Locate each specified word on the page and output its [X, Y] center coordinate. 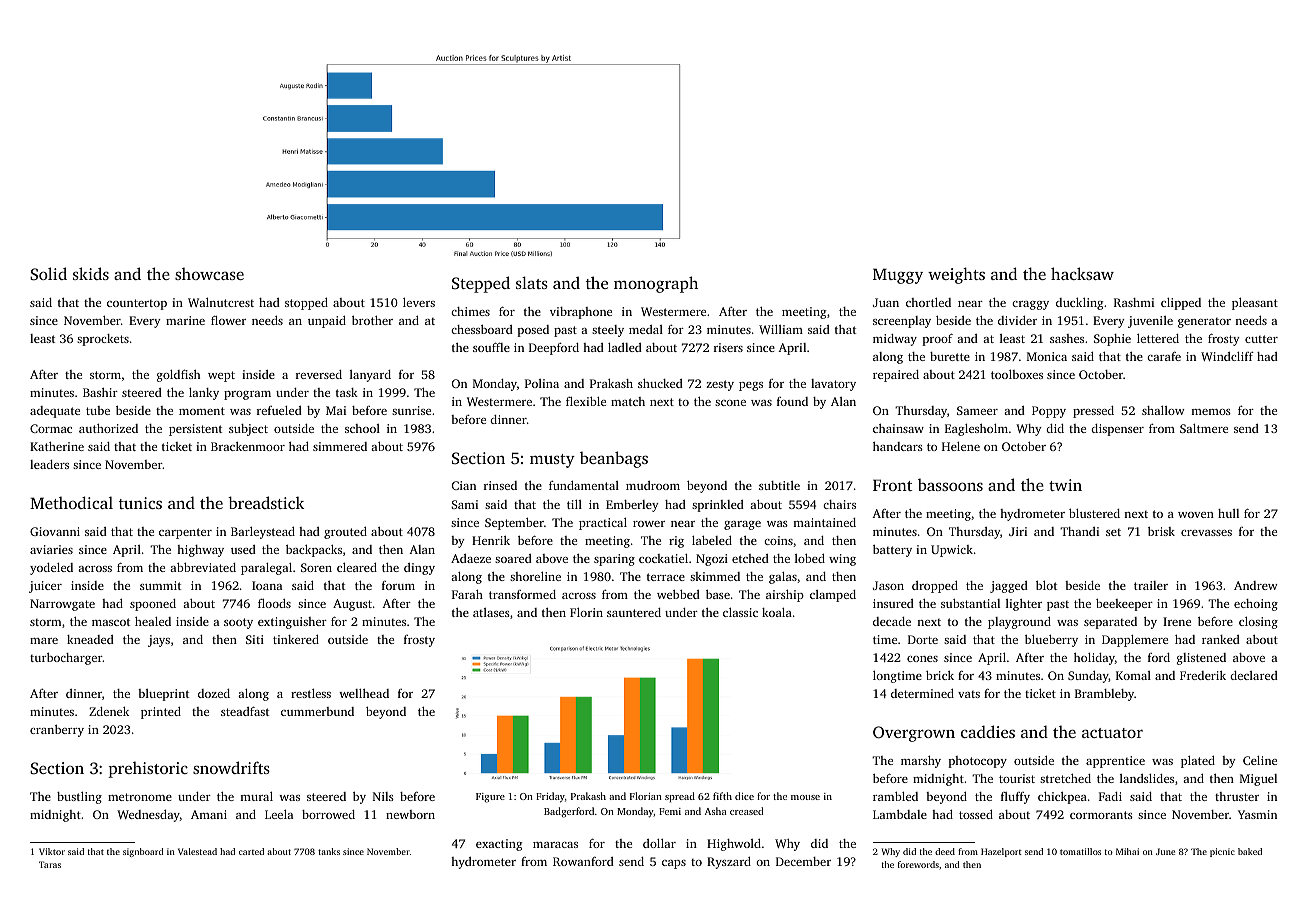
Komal [1133, 675]
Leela [279, 814]
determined [922, 693]
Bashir [100, 392]
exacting [499, 845]
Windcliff [1227, 356]
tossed [976, 814]
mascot [111, 622]
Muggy [898, 276]
